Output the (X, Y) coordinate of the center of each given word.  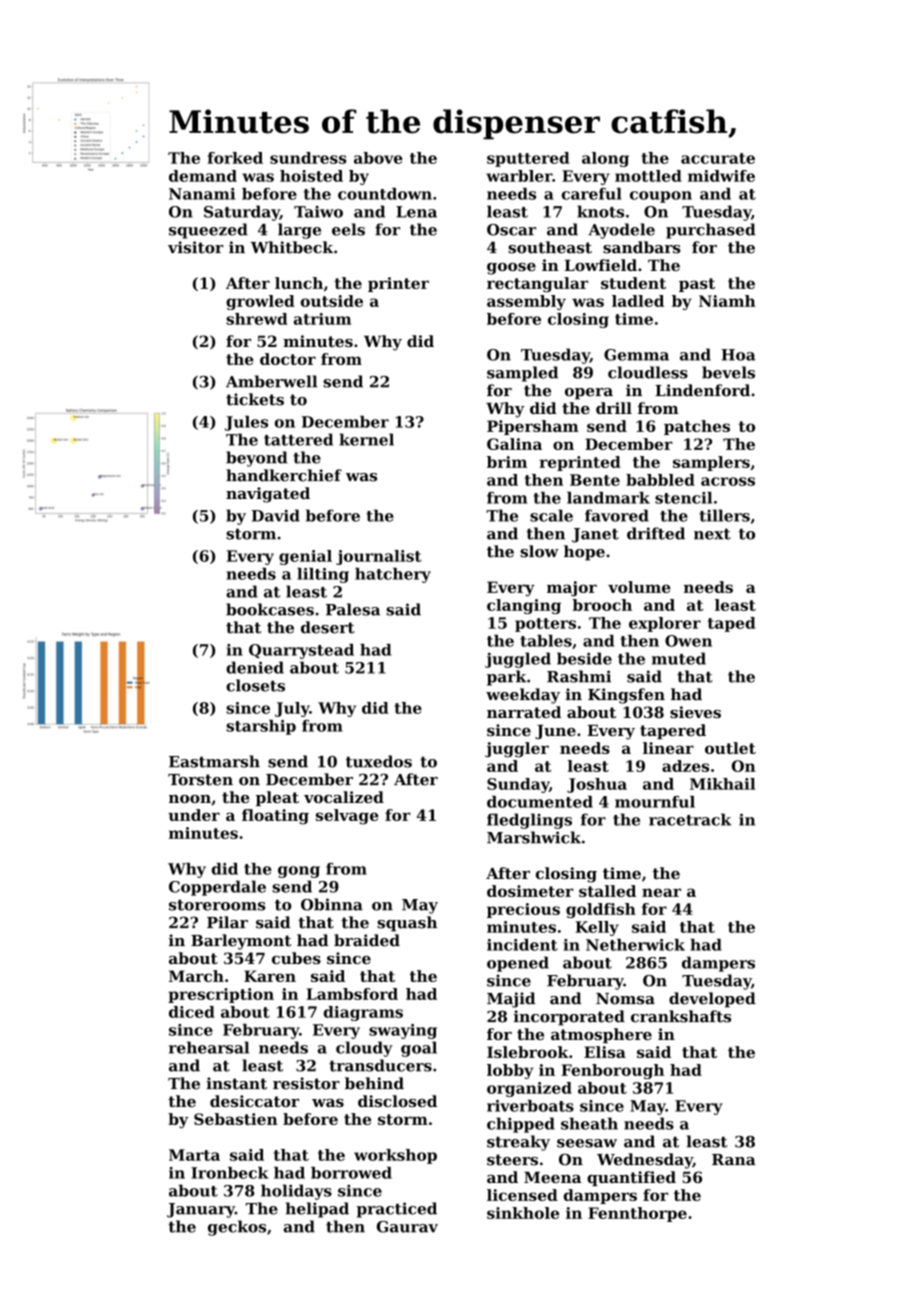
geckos (237, 1228)
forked (235, 158)
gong (299, 872)
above (378, 158)
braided (367, 940)
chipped (521, 1125)
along (605, 159)
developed (712, 1000)
